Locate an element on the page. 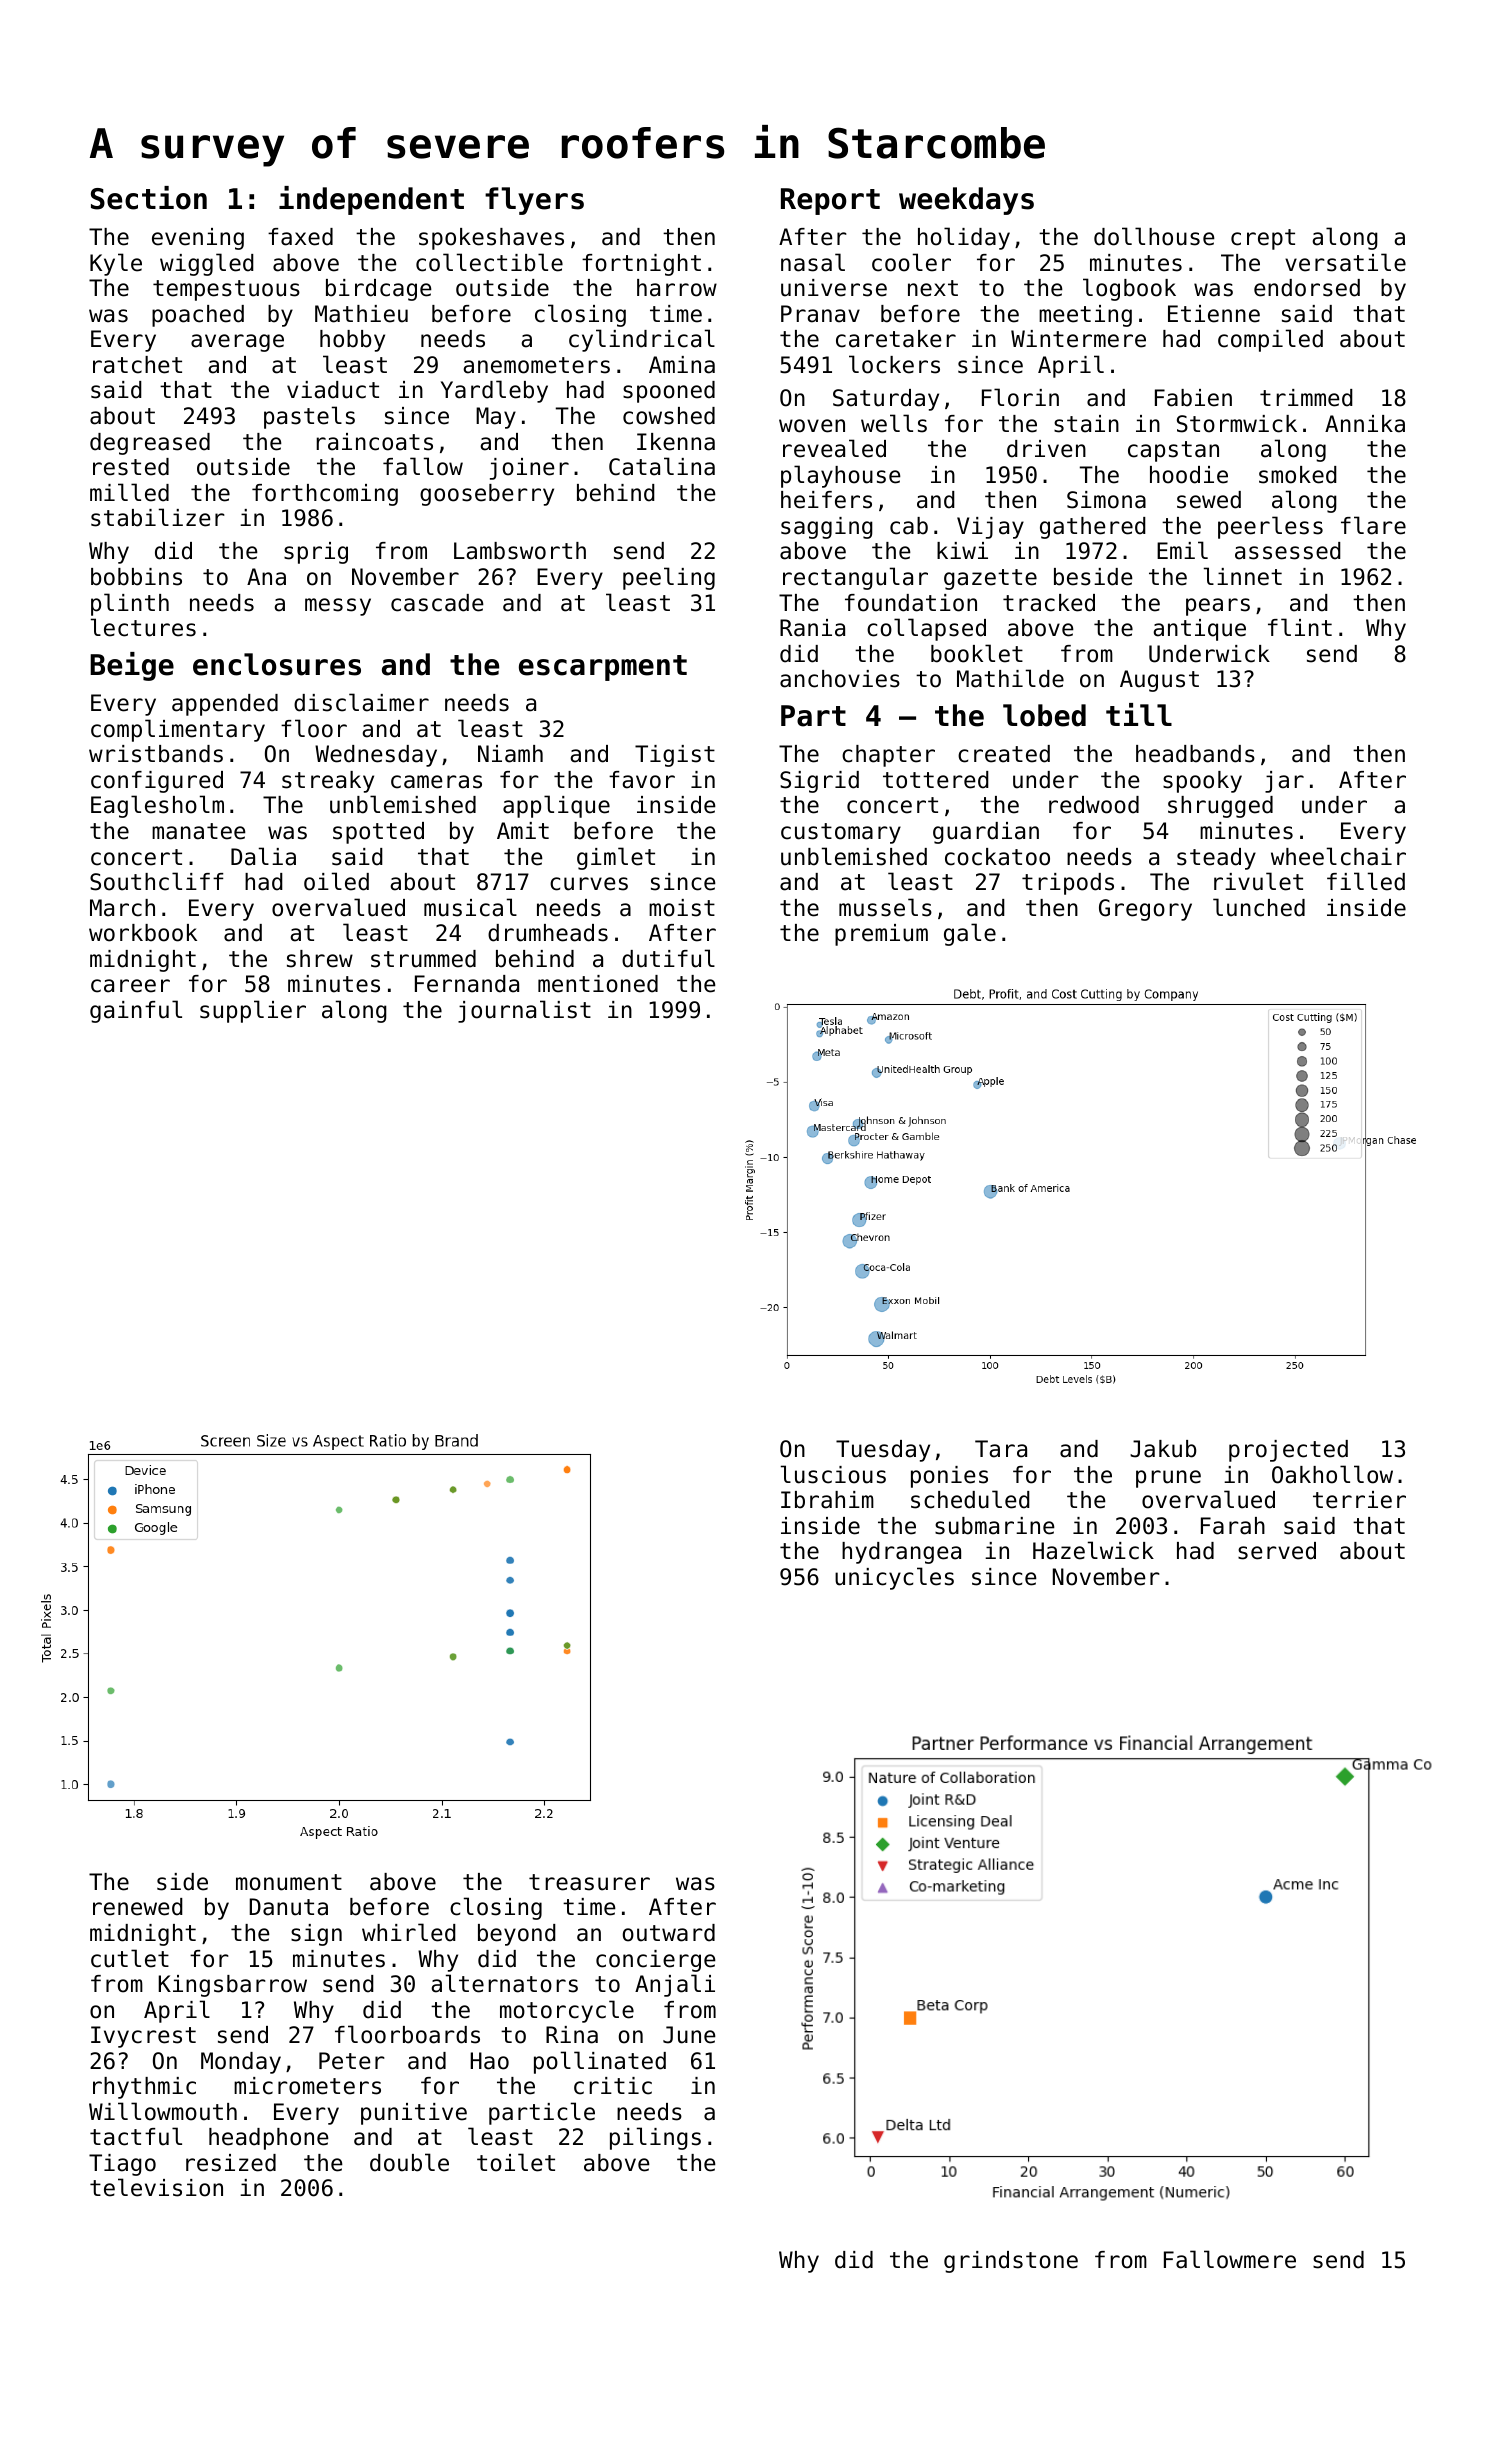 The image size is (1496, 2464). crept is located at coordinates (1263, 239).
